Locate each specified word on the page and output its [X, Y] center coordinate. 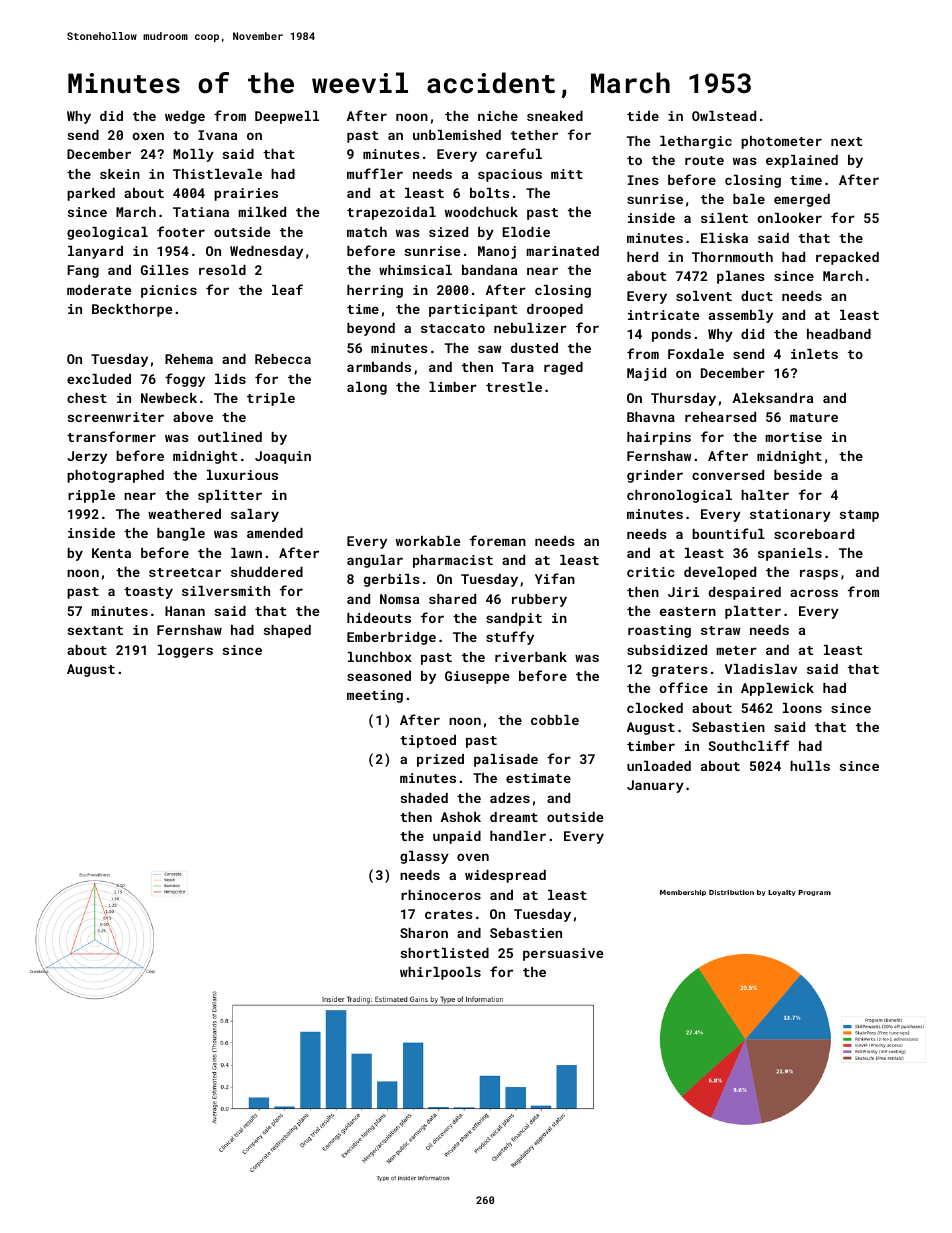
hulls [810, 766]
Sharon [424, 933]
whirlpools [440, 973]
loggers [185, 651]
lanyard [95, 252]
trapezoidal [391, 213]
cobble [555, 720]
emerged [802, 200]
